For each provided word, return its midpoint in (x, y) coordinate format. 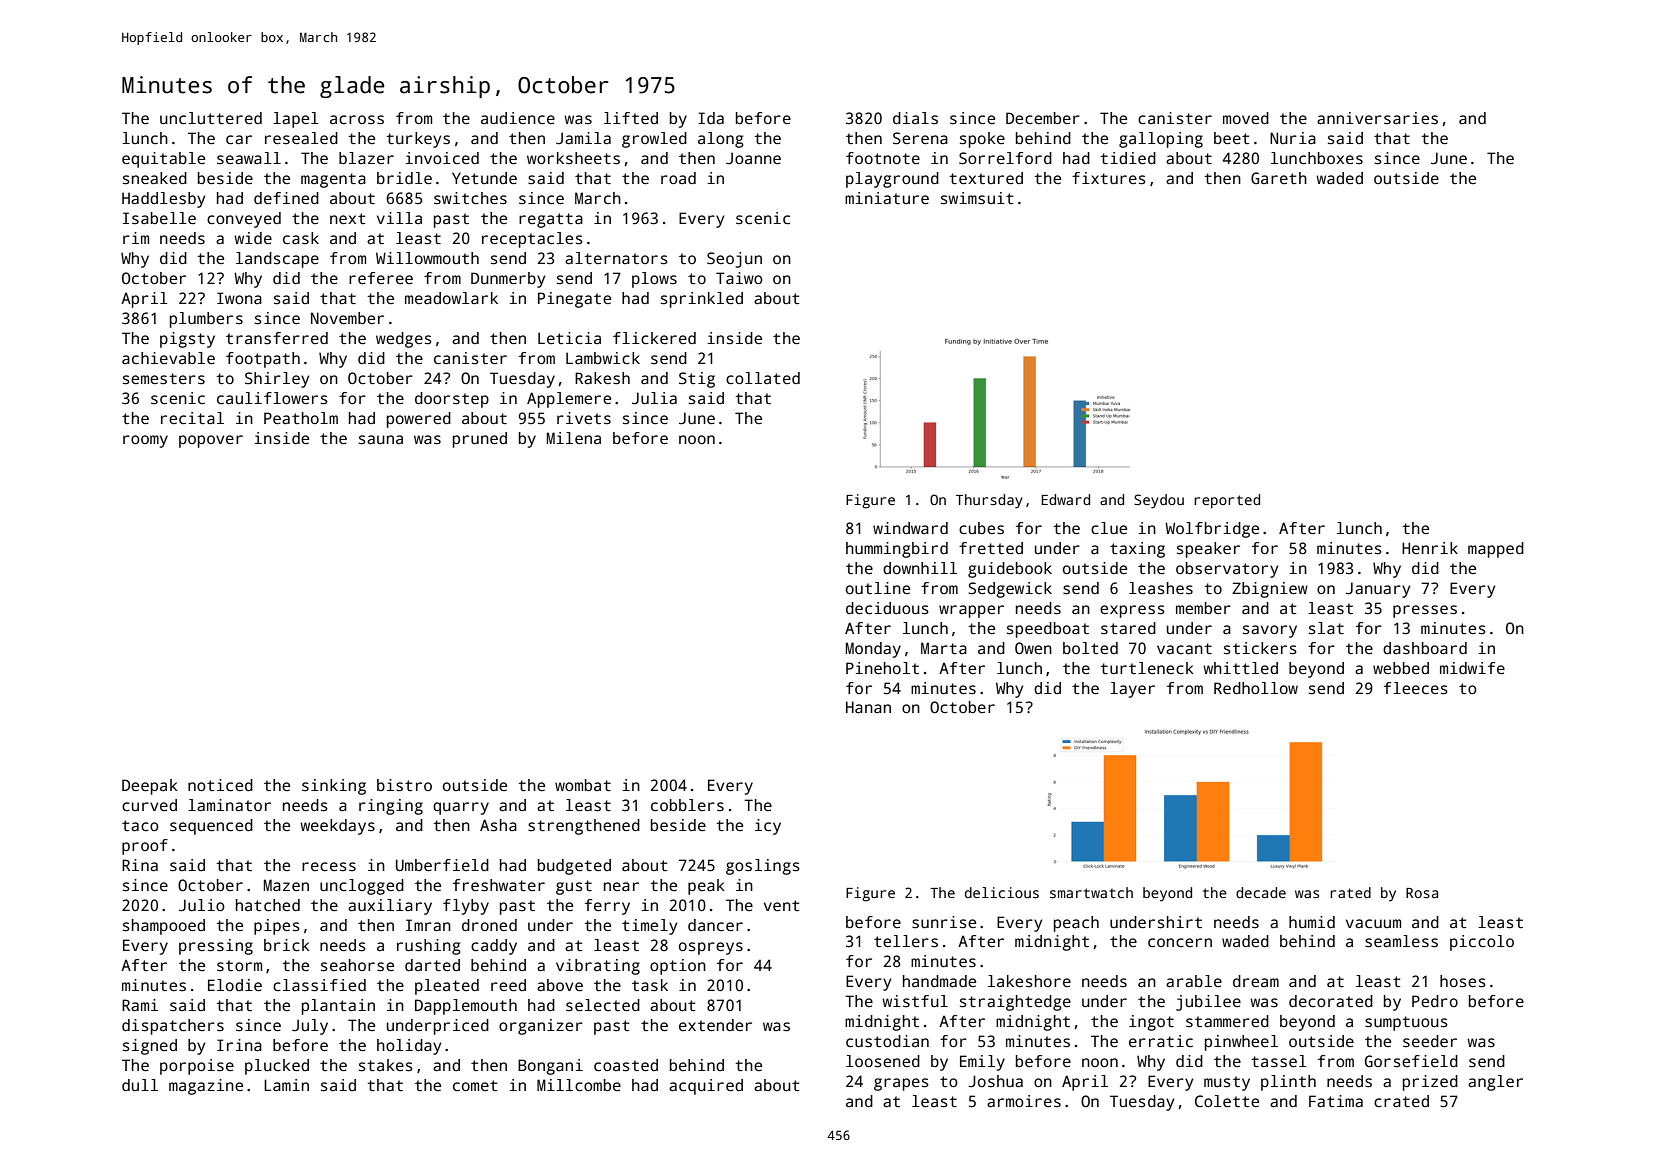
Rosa (1422, 893)
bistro (404, 785)
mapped (1496, 550)
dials (915, 118)
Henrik (1430, 548)
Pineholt (882, 668)
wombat (583, 785)
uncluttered (211, 118)
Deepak (150, 787)
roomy (145, 441)
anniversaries (1377, 118)
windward (910, 528)
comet (475, 1086)
